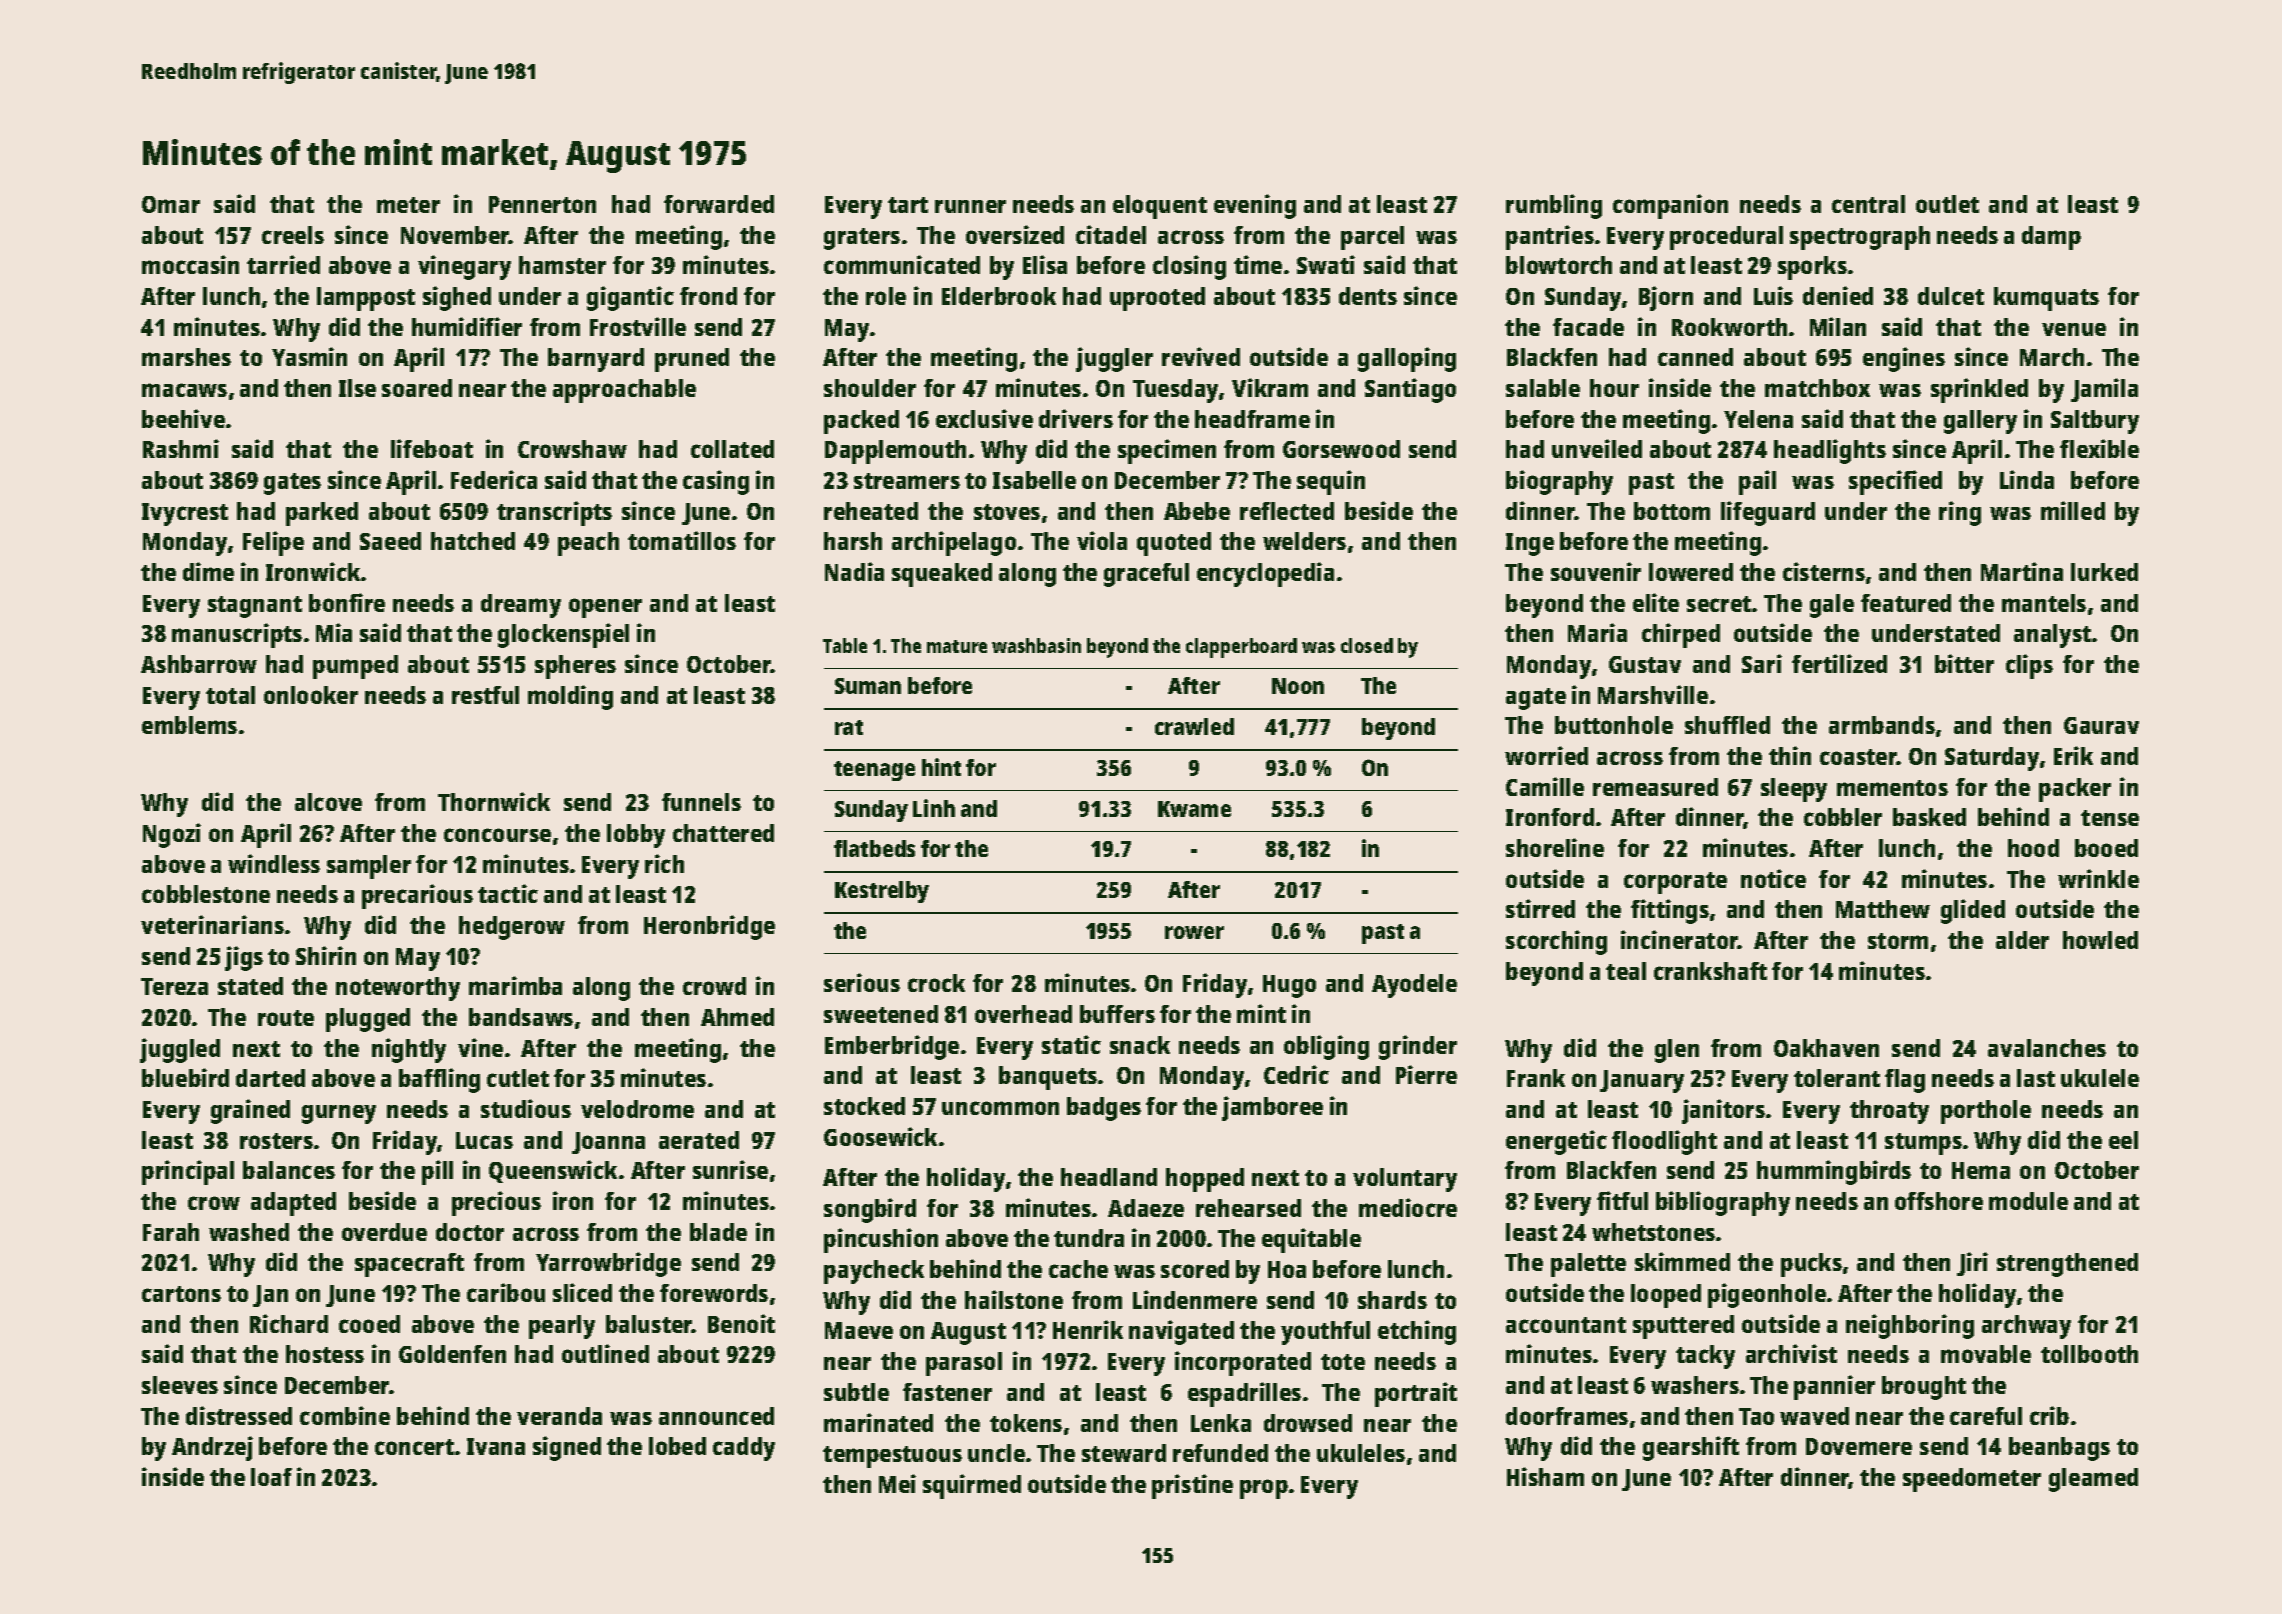  What do you see at coordinates (859, 1330) in the screenshot?
I see `Maeve` at bounding box center [859, 1330].
